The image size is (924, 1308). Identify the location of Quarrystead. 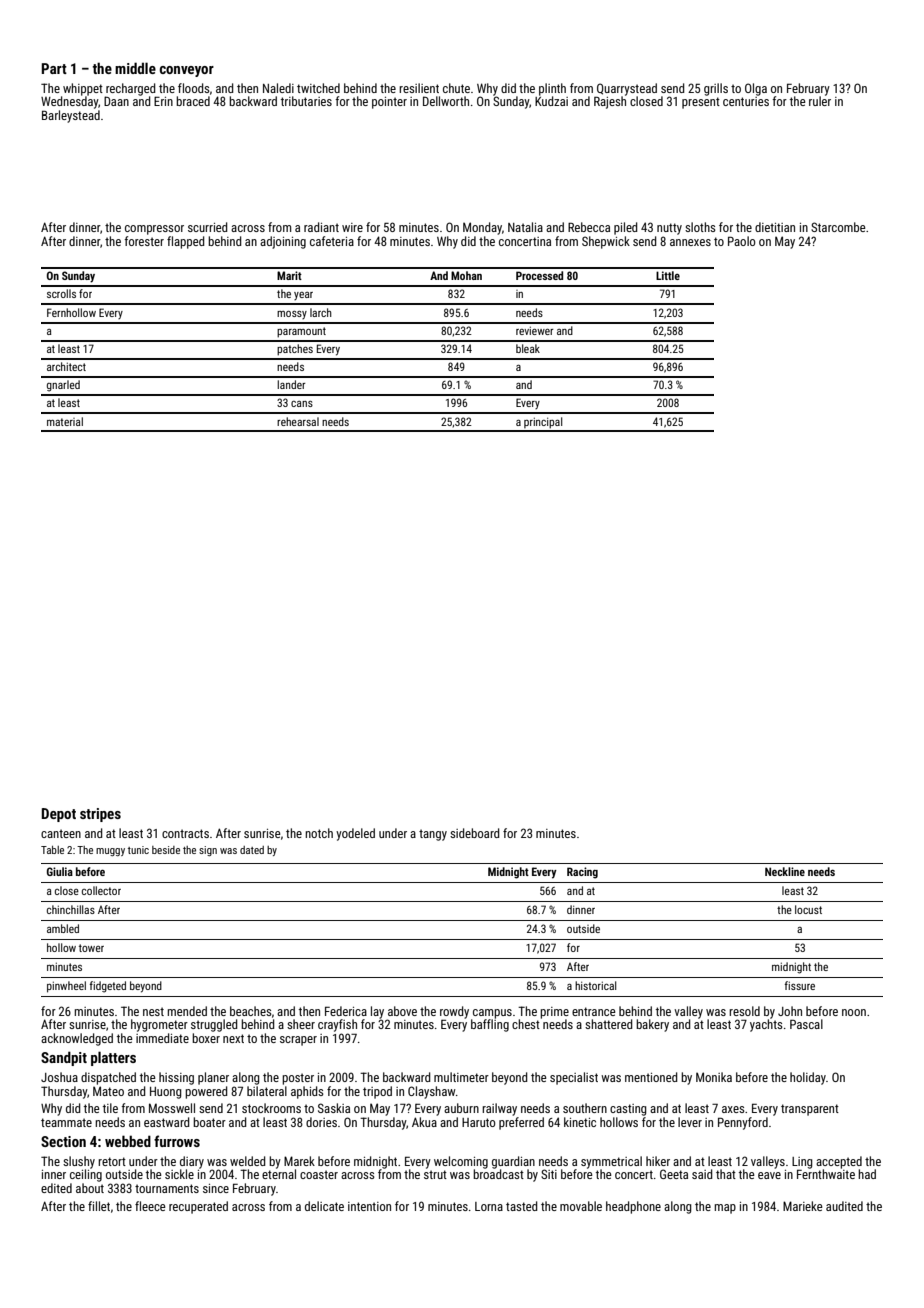
(627, 89).
